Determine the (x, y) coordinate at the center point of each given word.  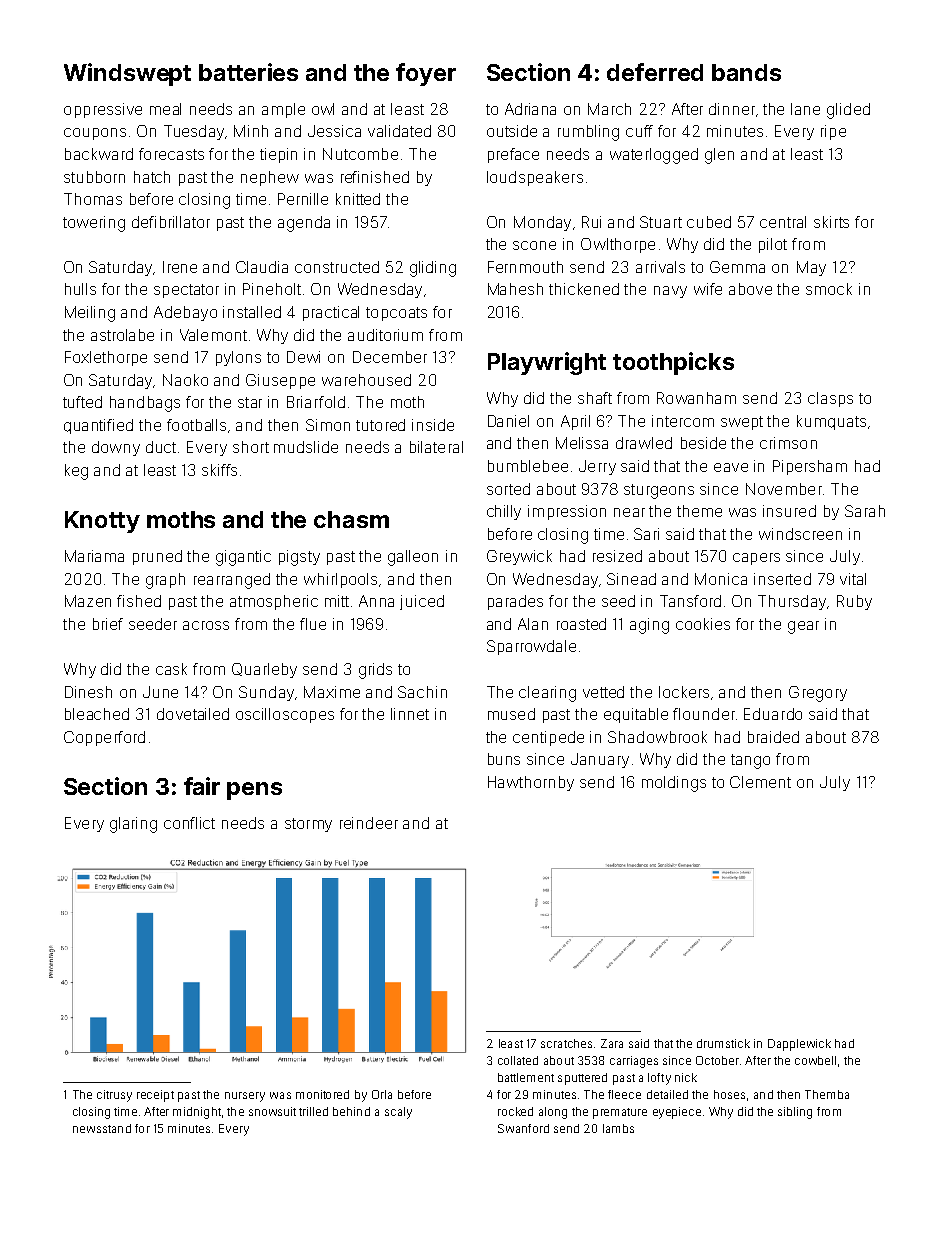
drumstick (723, 1043)
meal (165, 109)
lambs (618, 1128)
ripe (833, 132)
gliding (433, 269)
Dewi (303, 357)
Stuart (661, 222)
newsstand (102, 1128)
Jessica (334, 131)
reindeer (369, 823)
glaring (133, 825)
